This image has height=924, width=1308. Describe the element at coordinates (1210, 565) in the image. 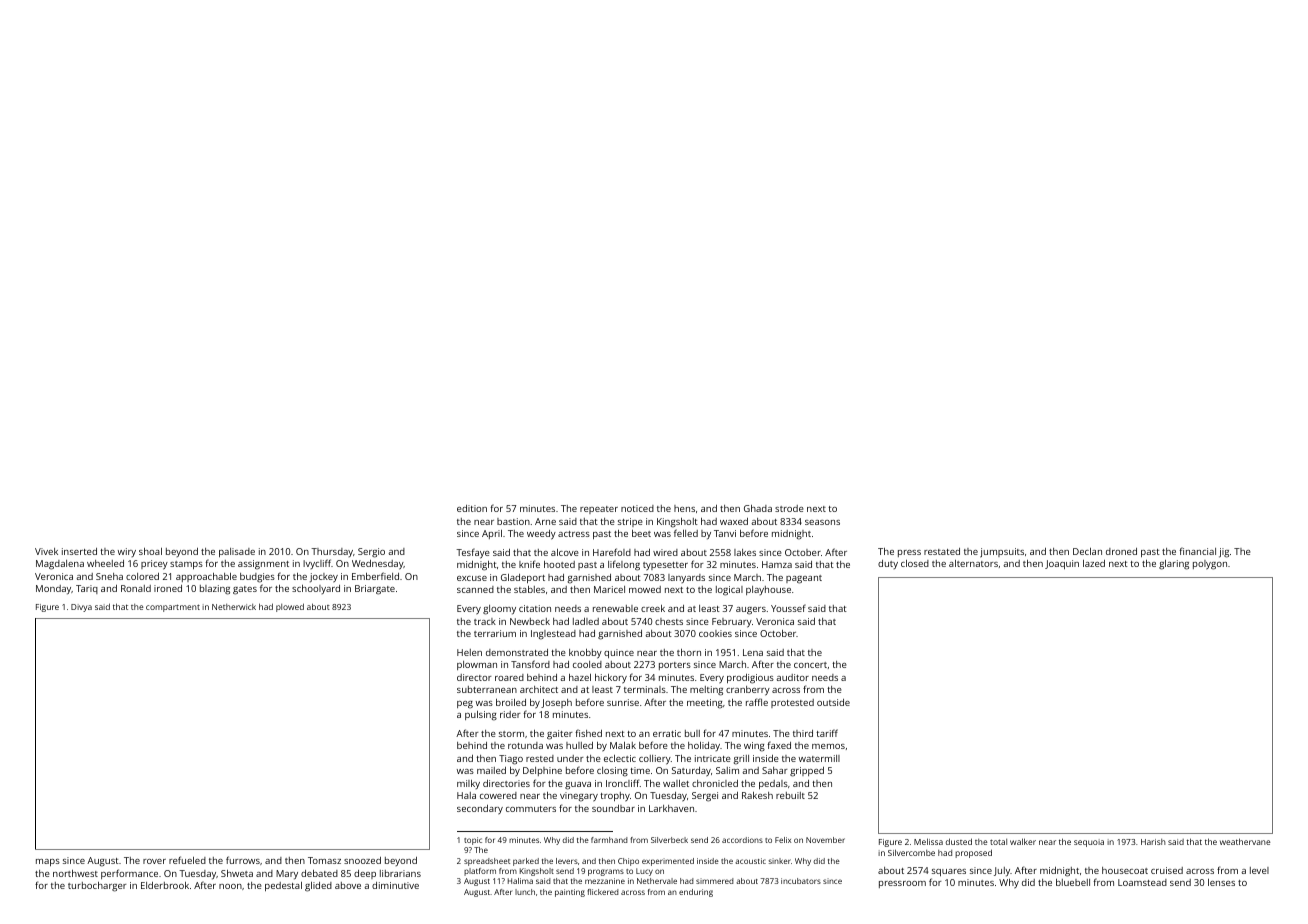

I see `polygon` at that location.
